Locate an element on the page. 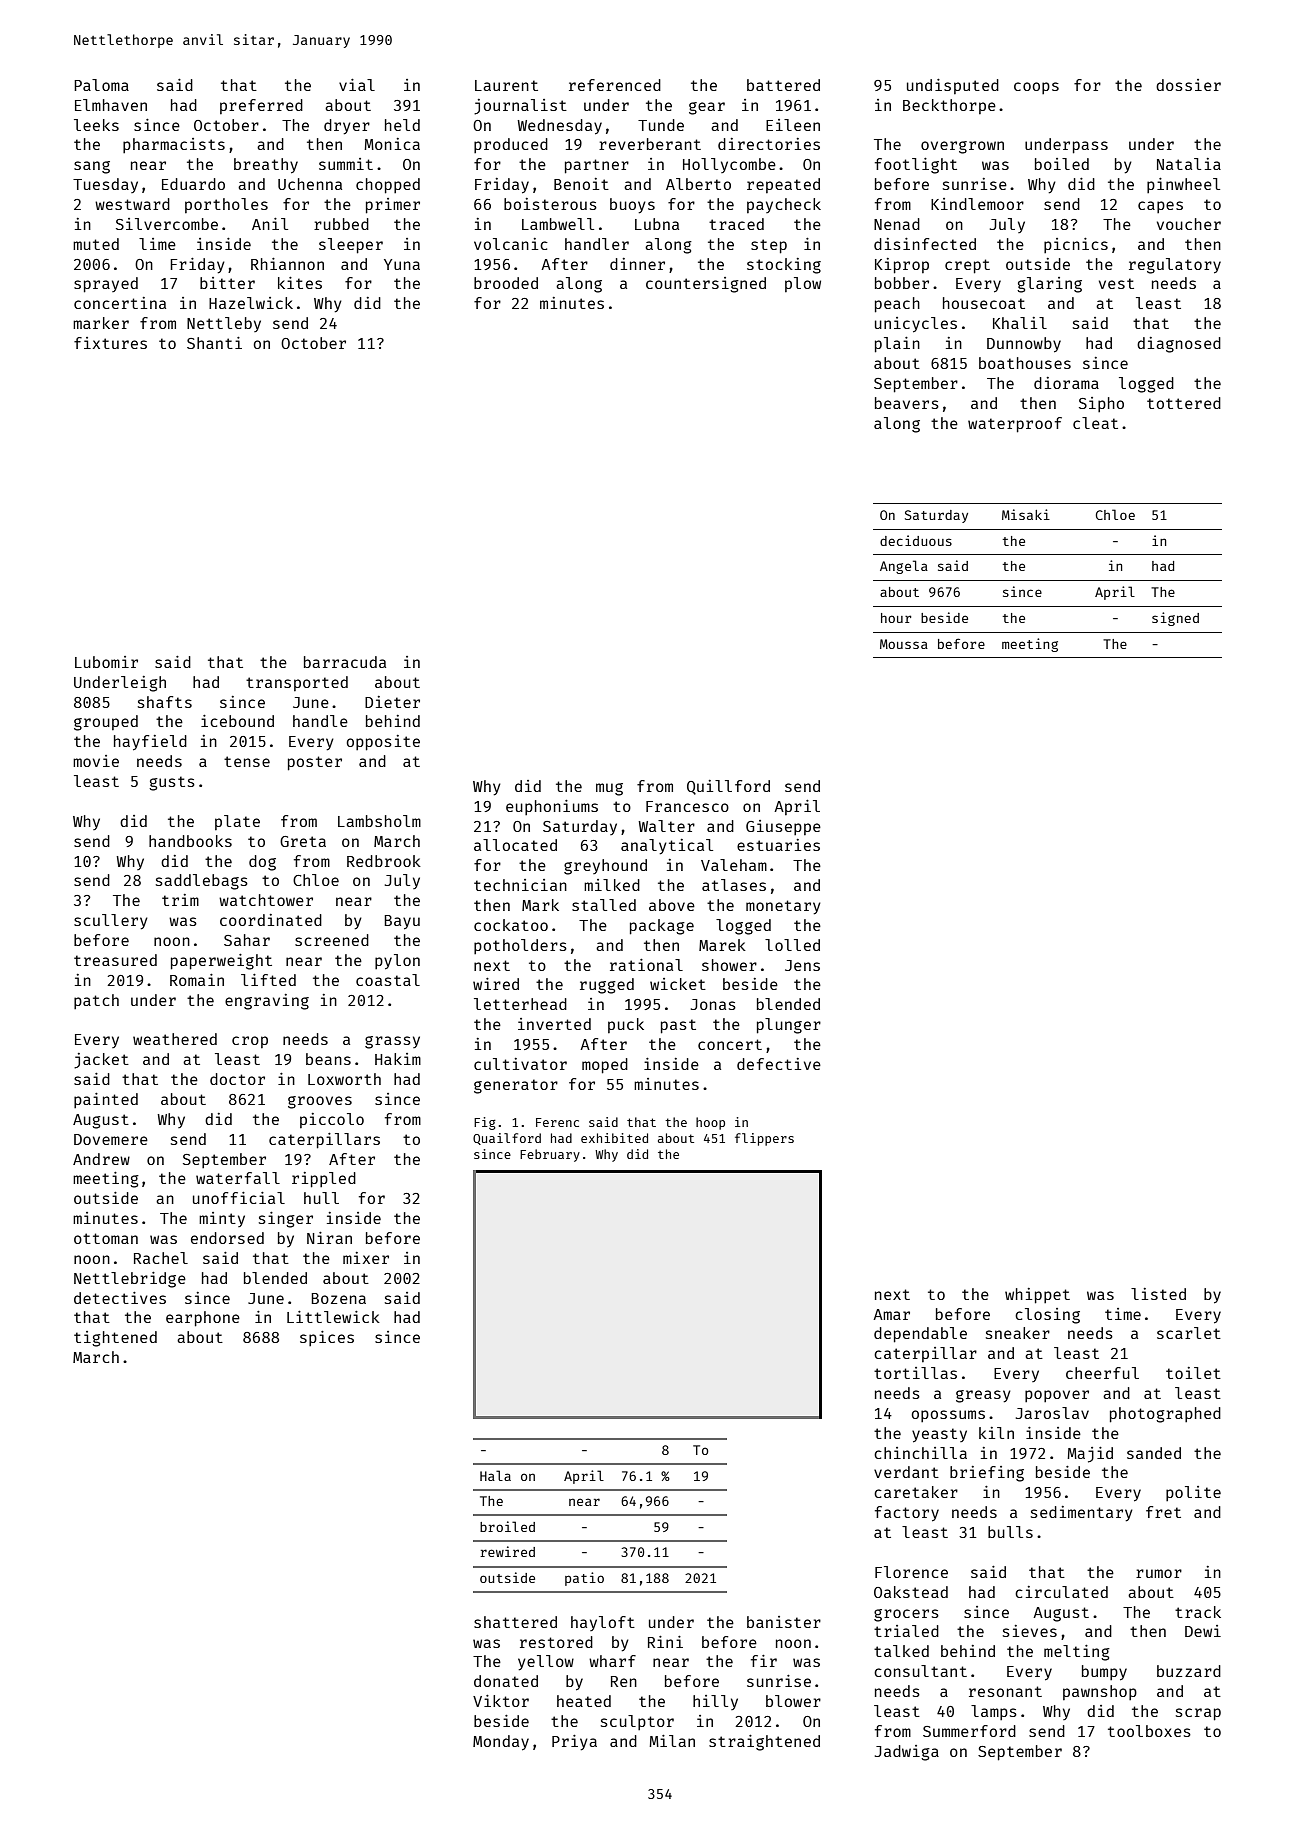 This document has width=1295, height=1831. flippers is located at coordinates (764, 1139).
